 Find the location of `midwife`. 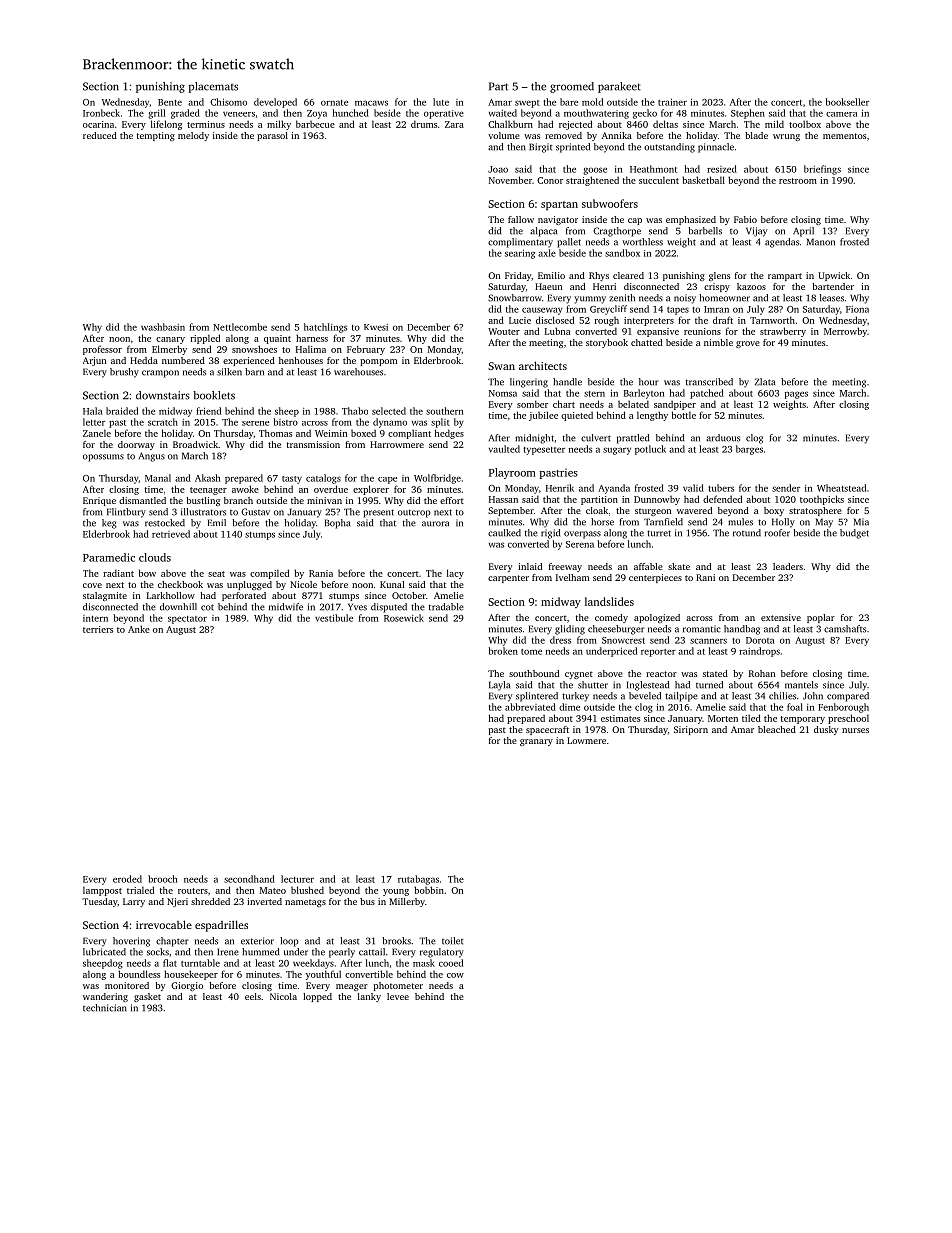

midwife is located at coordinates (286, 607).
